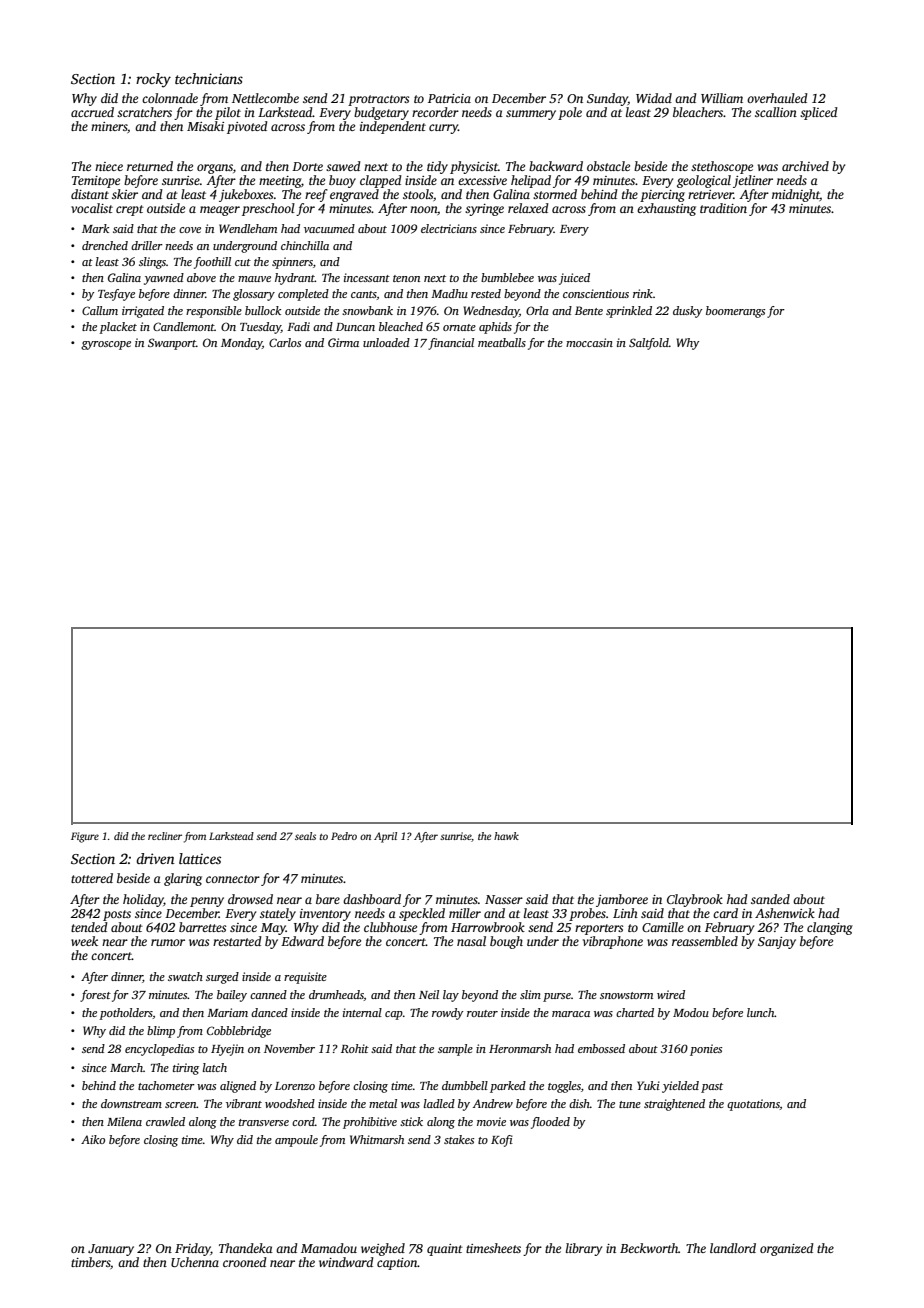 This screenshot has width=924, height=1308. What do you see at coordinates (777, 98) in the screenshot?
I see `overhauled` at bounding box center [777, 98].
